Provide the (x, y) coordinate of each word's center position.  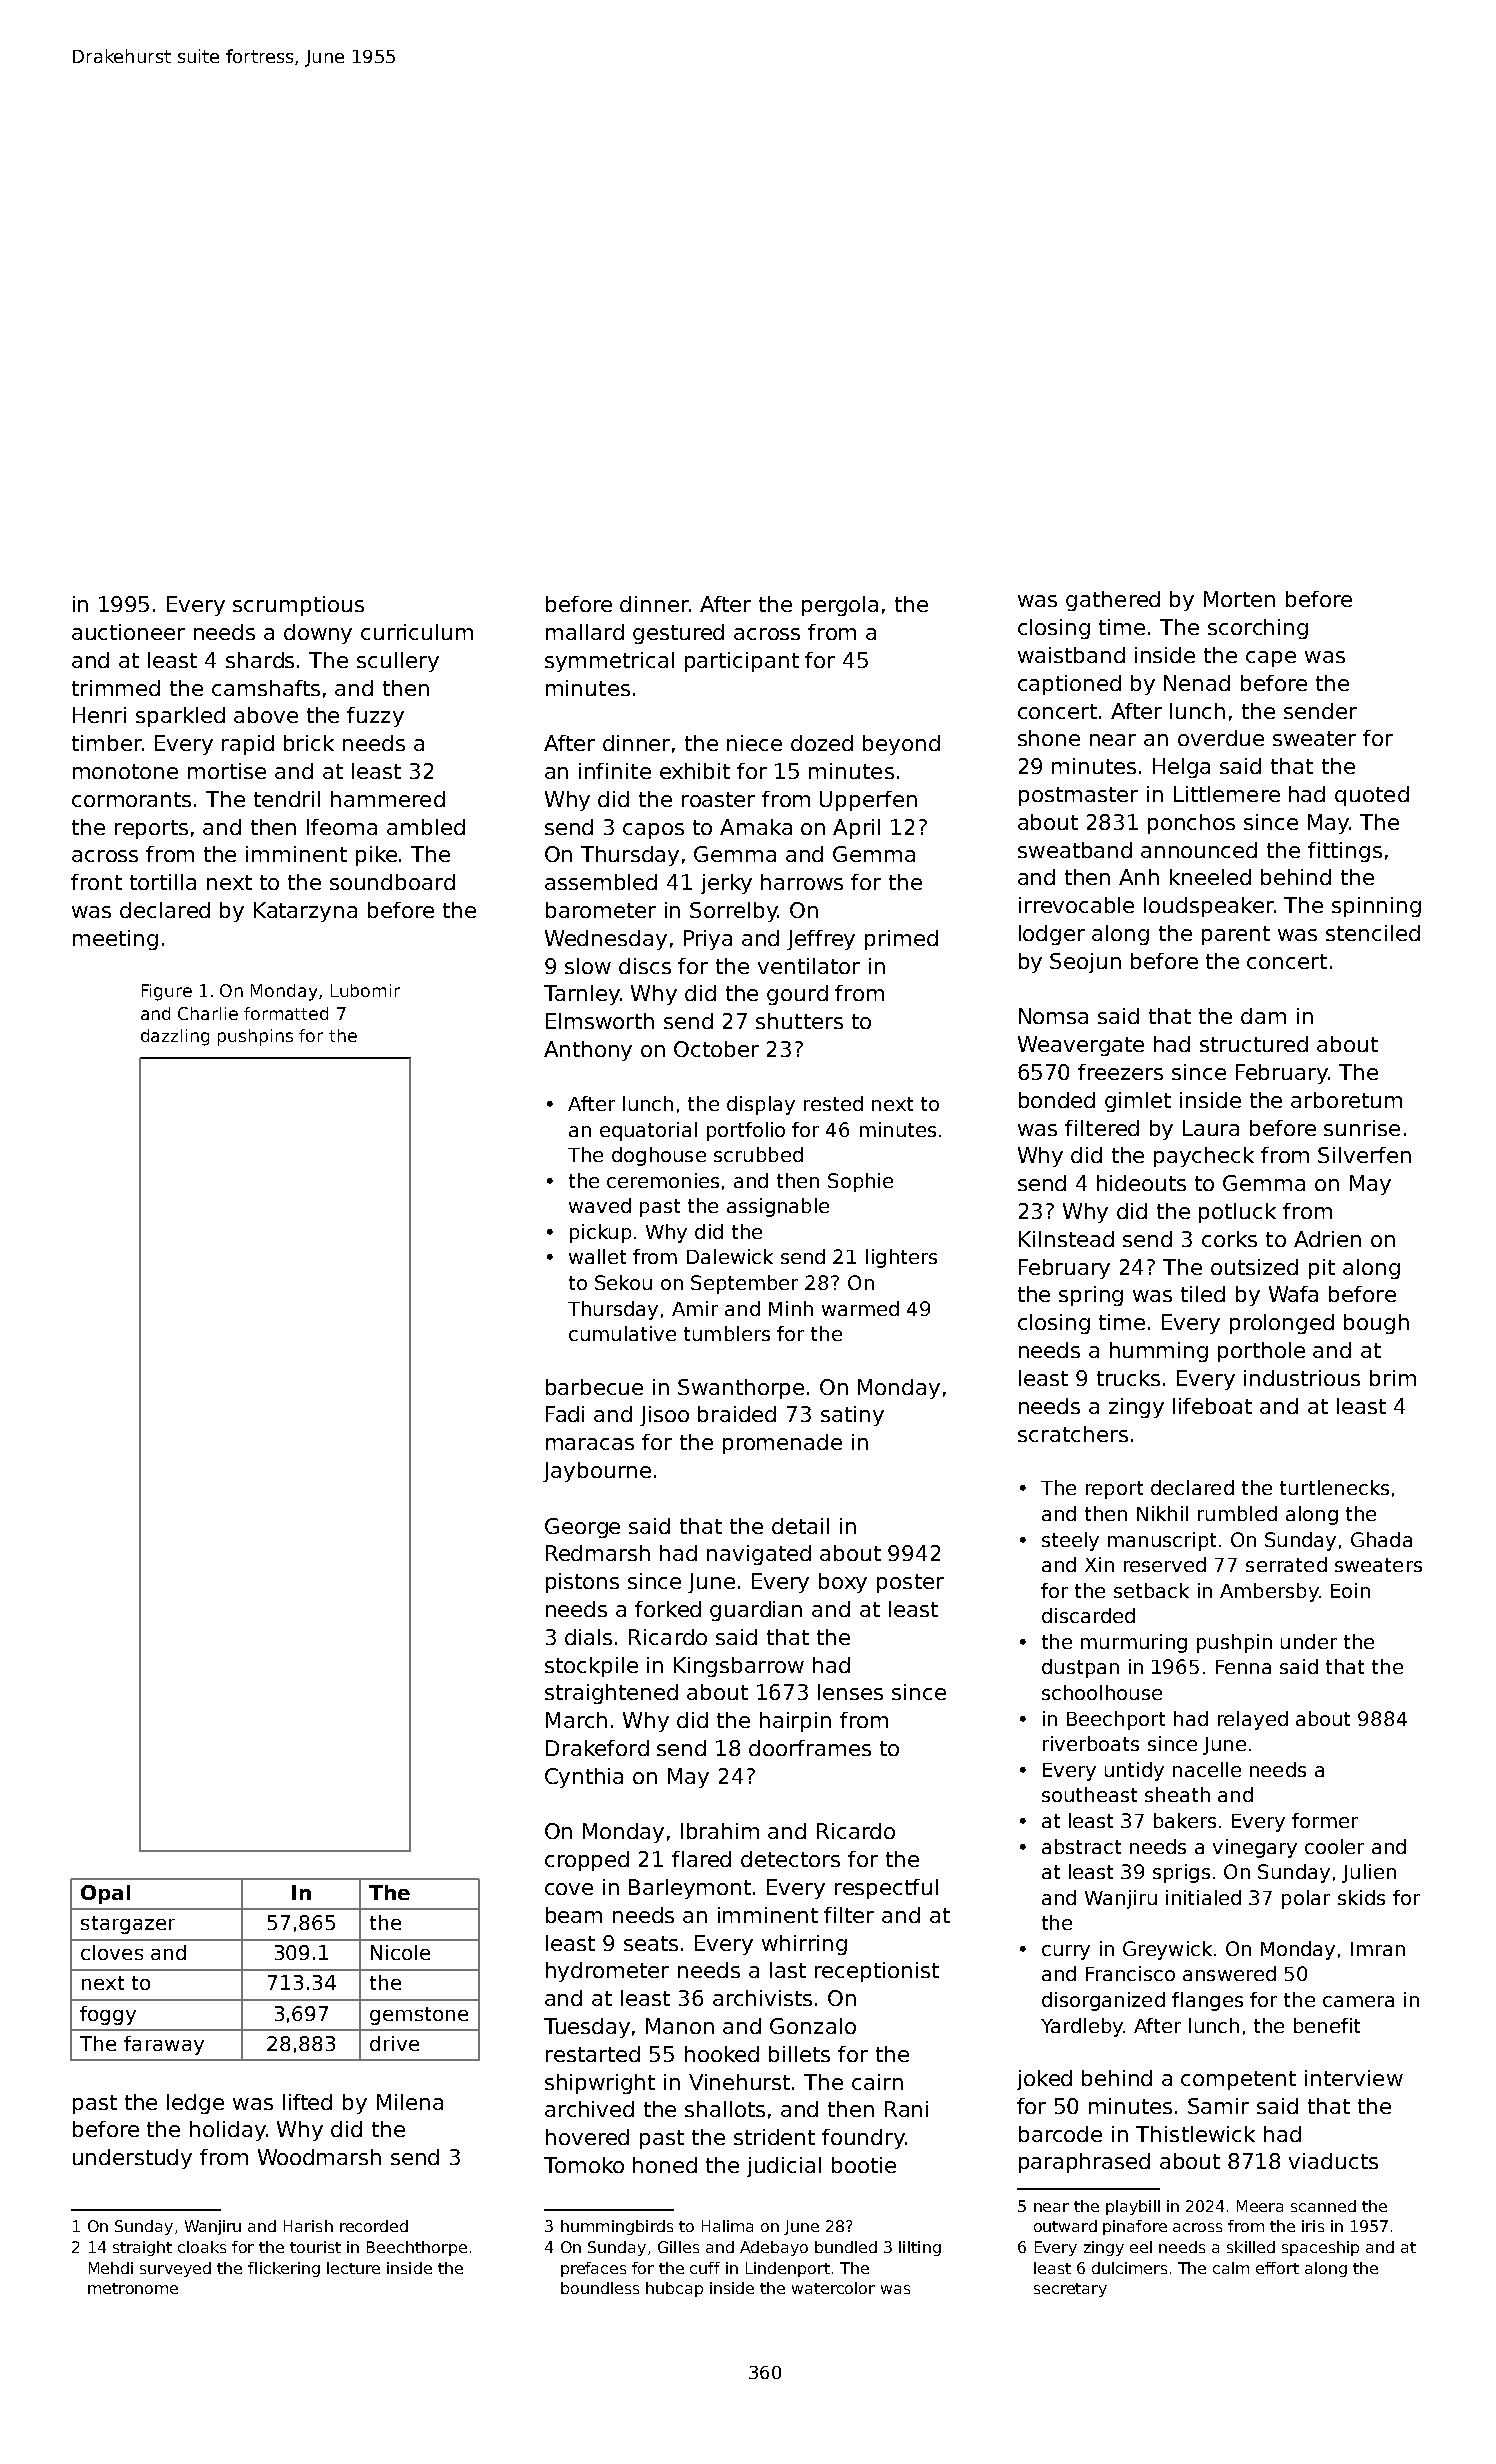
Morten (1239, 599)
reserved (1165, 1564)
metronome (133, 2288)
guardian (756, 1611)
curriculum (417, 632)
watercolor (833, 2288)
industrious (1302, 1378)
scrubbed (758, 1154)
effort (1277, 2268)
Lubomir (365, 990)
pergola (840, 606)
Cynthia (584, 1778)
